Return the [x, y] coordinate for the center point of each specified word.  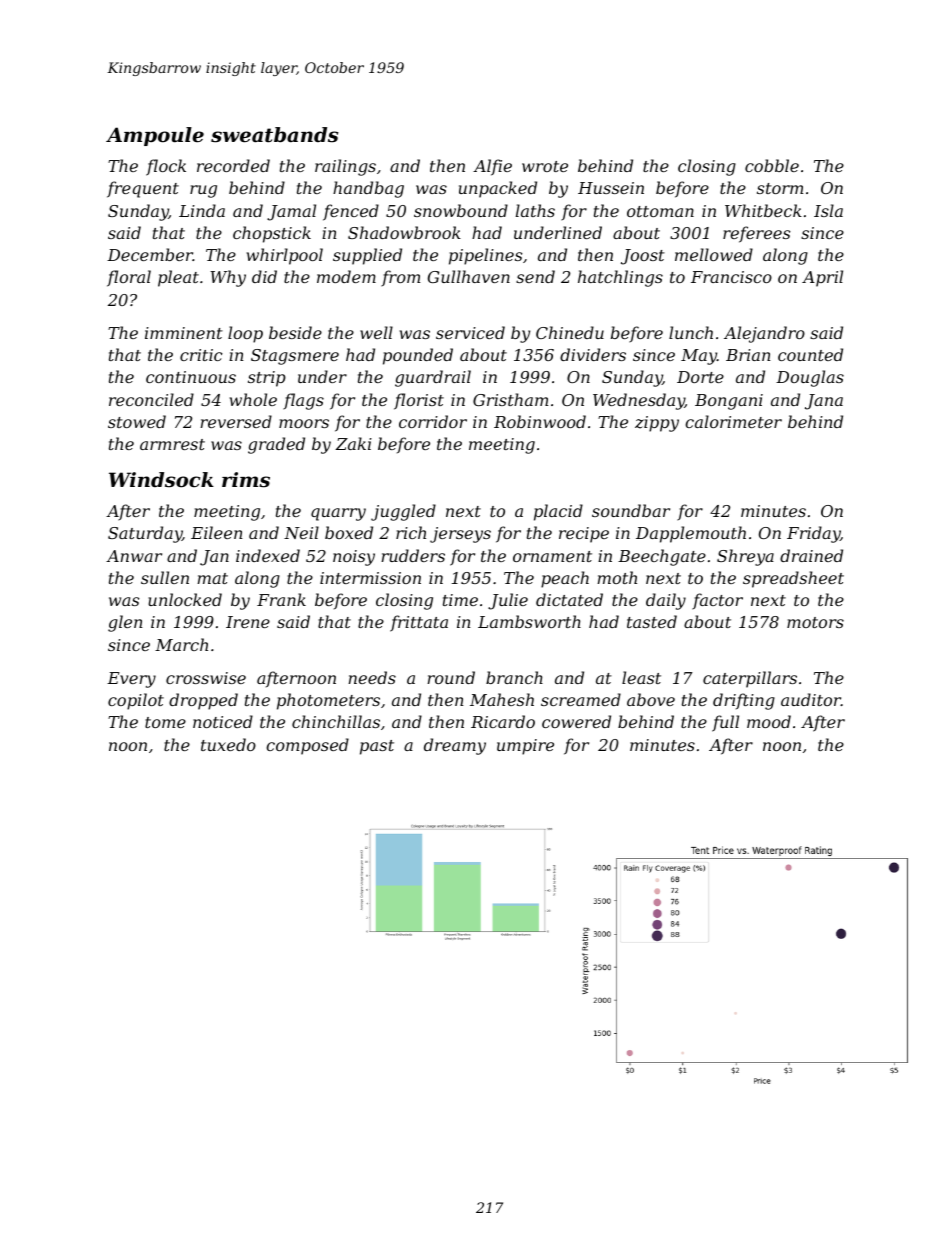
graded [276, 445]
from [400, 278]
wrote [545, 166]
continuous [191, 377]
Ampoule [155, 136]
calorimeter [733, 421]
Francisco [731, 277]
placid [558, 512]
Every [131, 680]
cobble [772, 165]
